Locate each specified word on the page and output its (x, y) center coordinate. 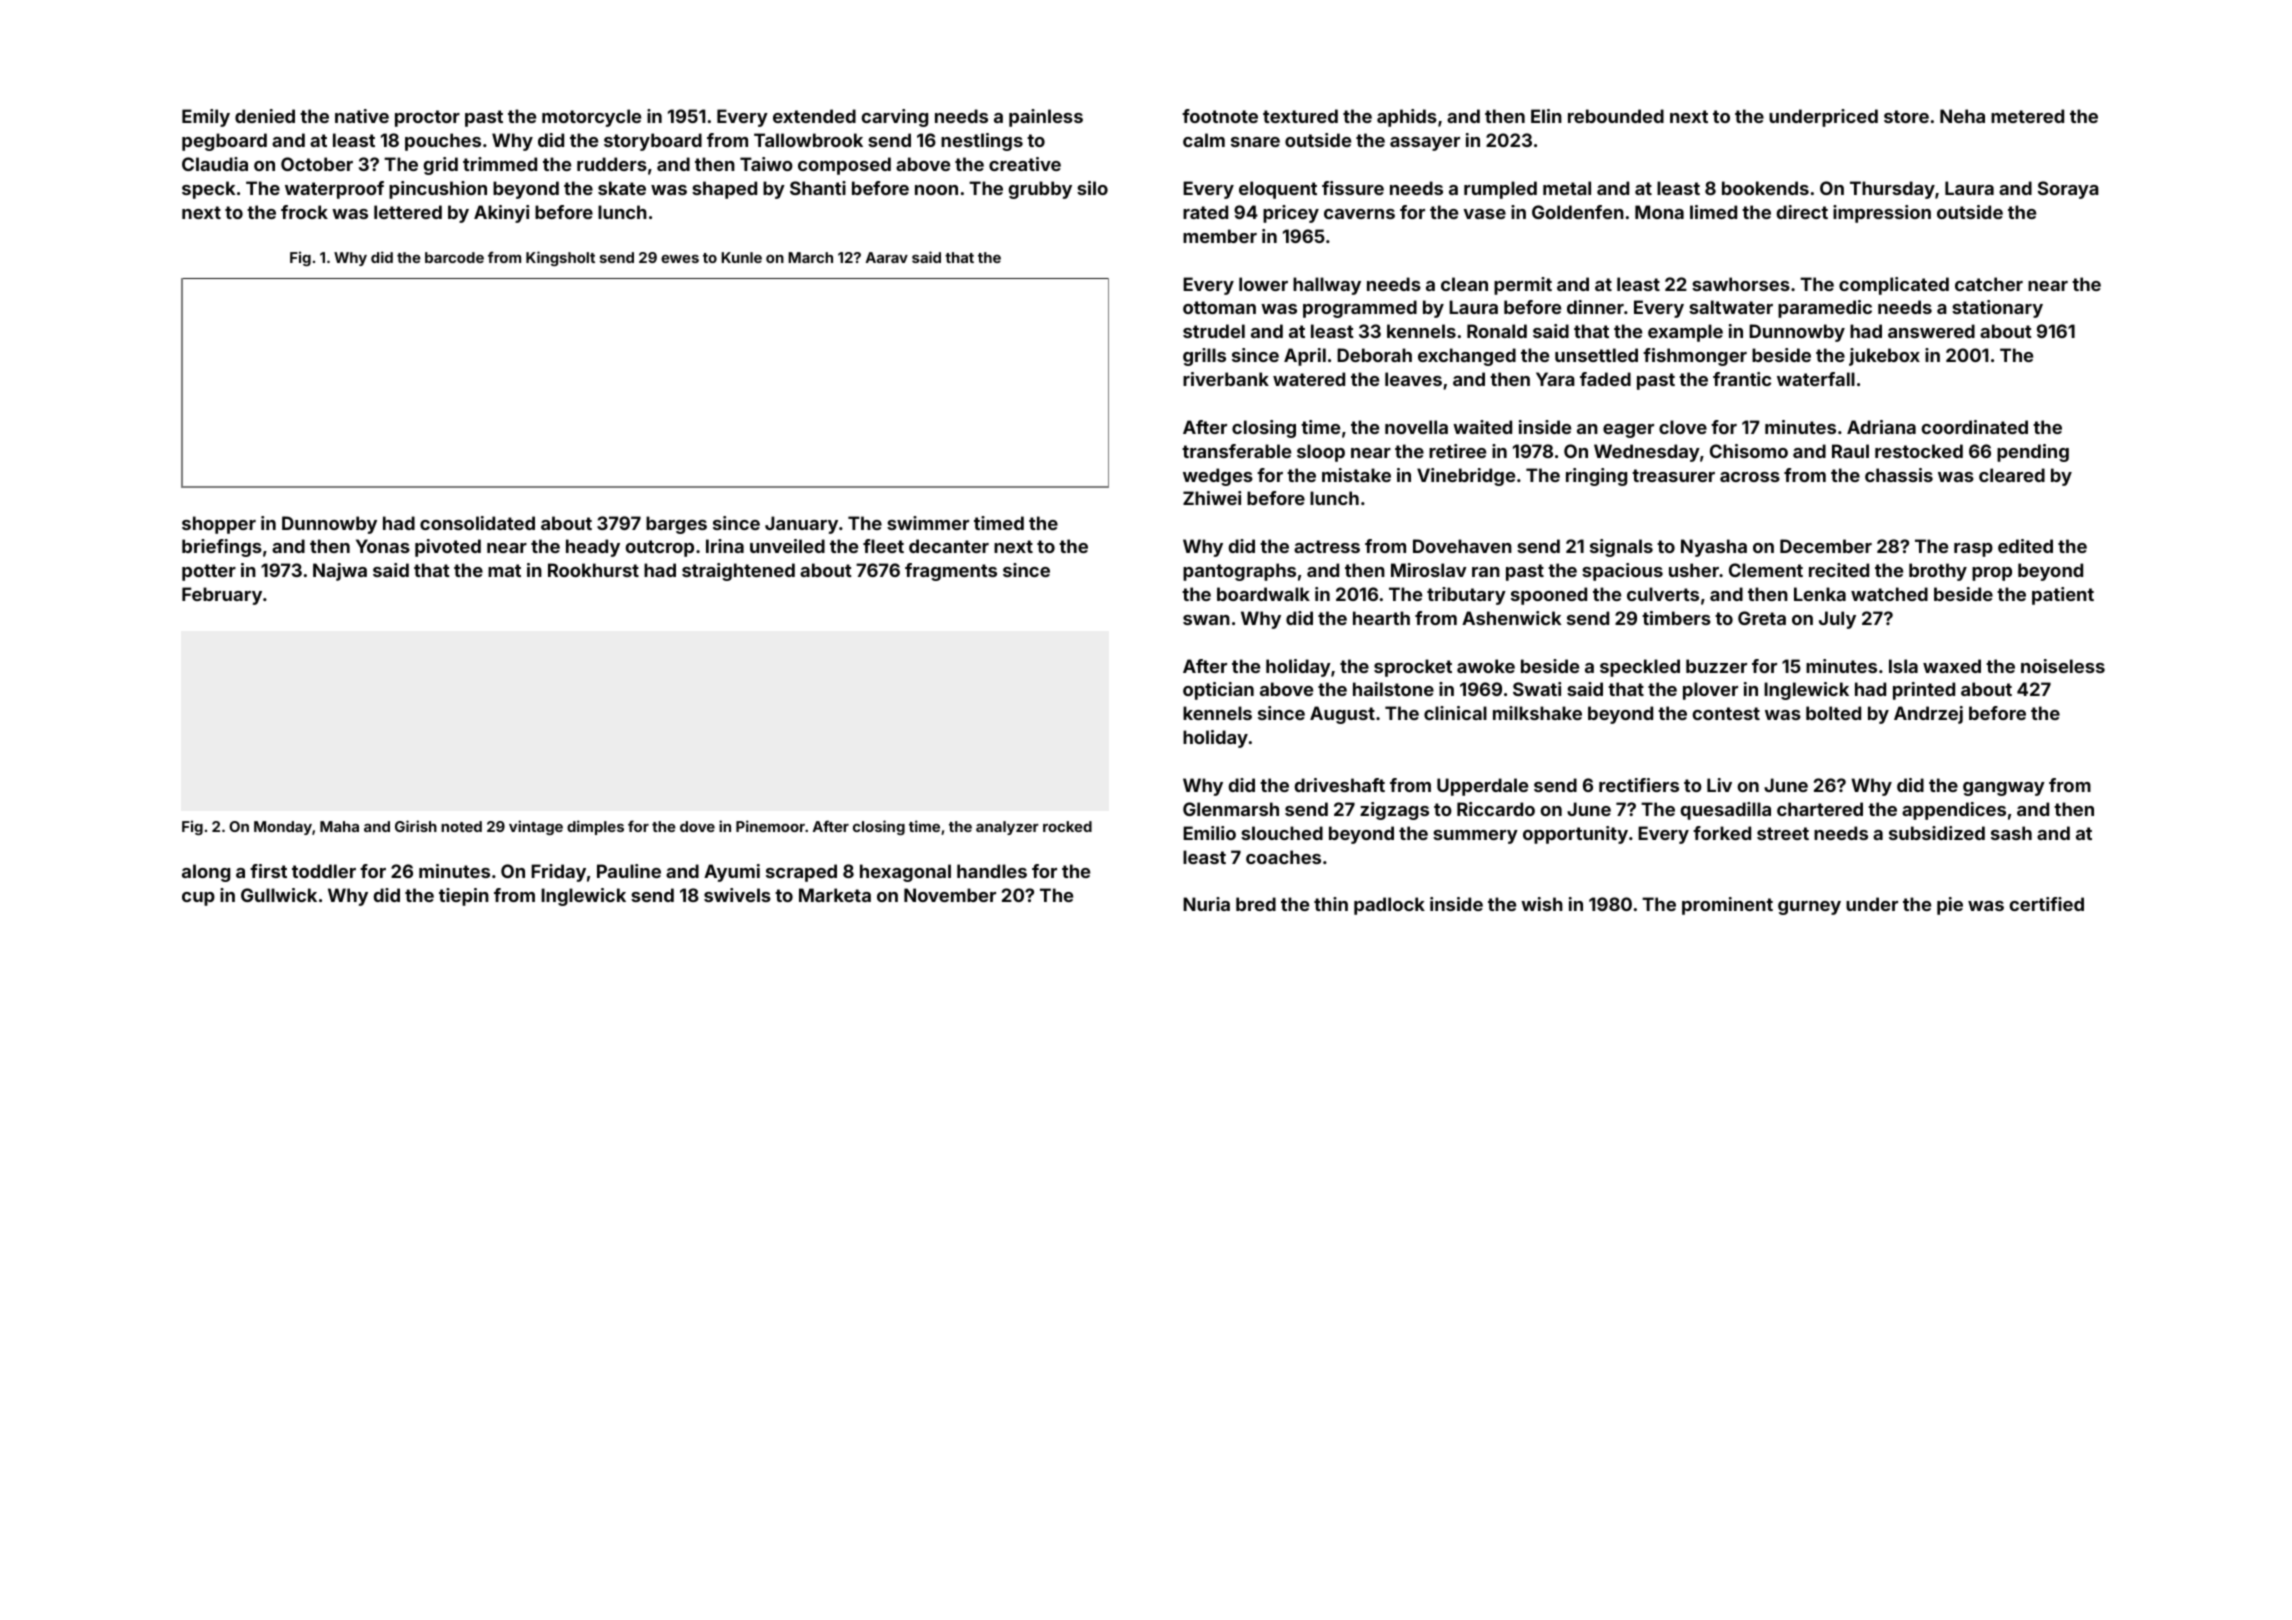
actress (1327, 546)
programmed (1360, 309)
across (1750, 477)
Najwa (340, 572)
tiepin (464, 897)
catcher (1989, 284)
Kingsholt (560, 258)
